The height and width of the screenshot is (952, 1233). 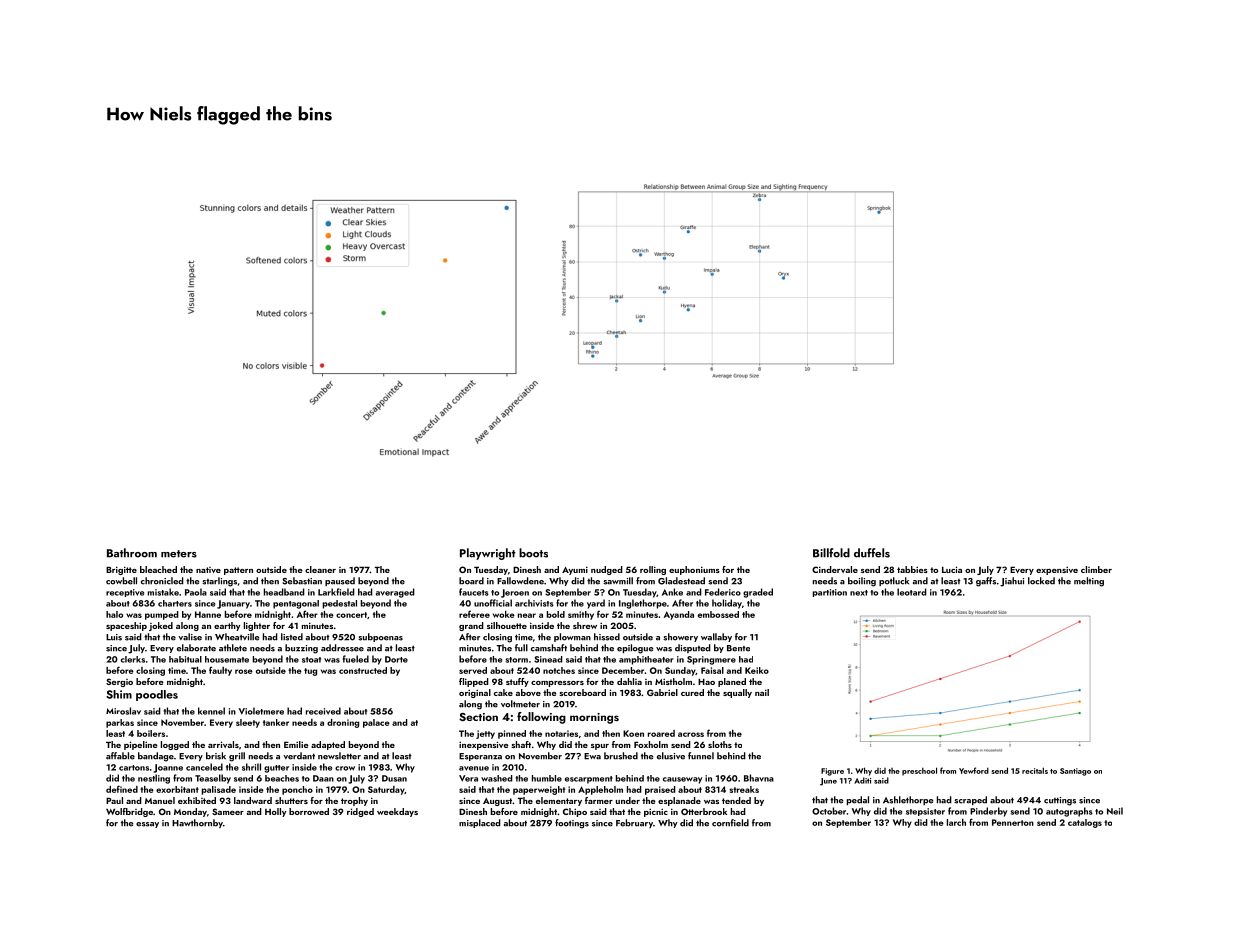 What do you see at coordinates (762, 692) in the screenshot?
I see `nail` at bounding box center [762, 692].
